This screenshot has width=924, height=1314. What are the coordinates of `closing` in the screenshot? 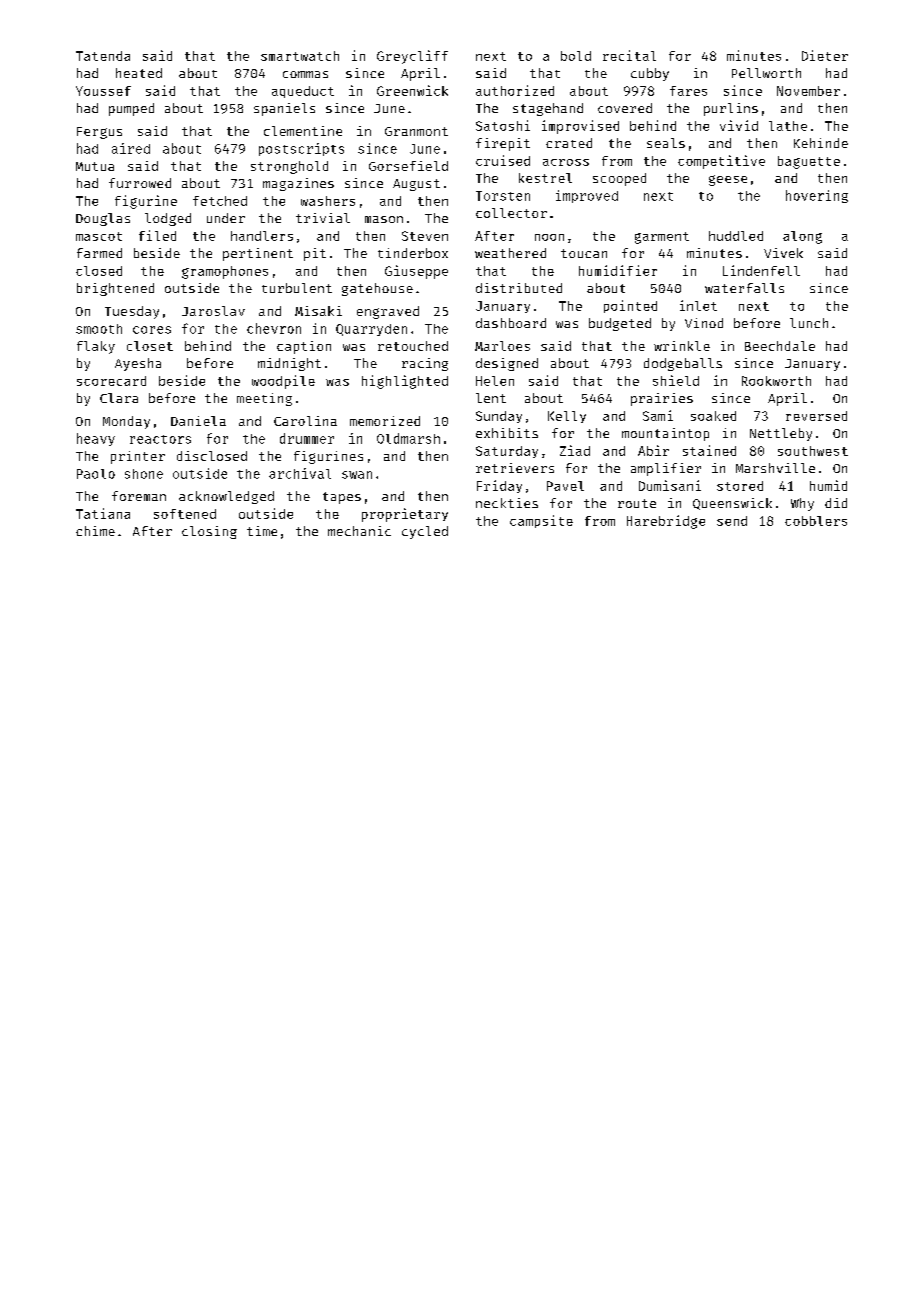 It's located at (209, 532).
